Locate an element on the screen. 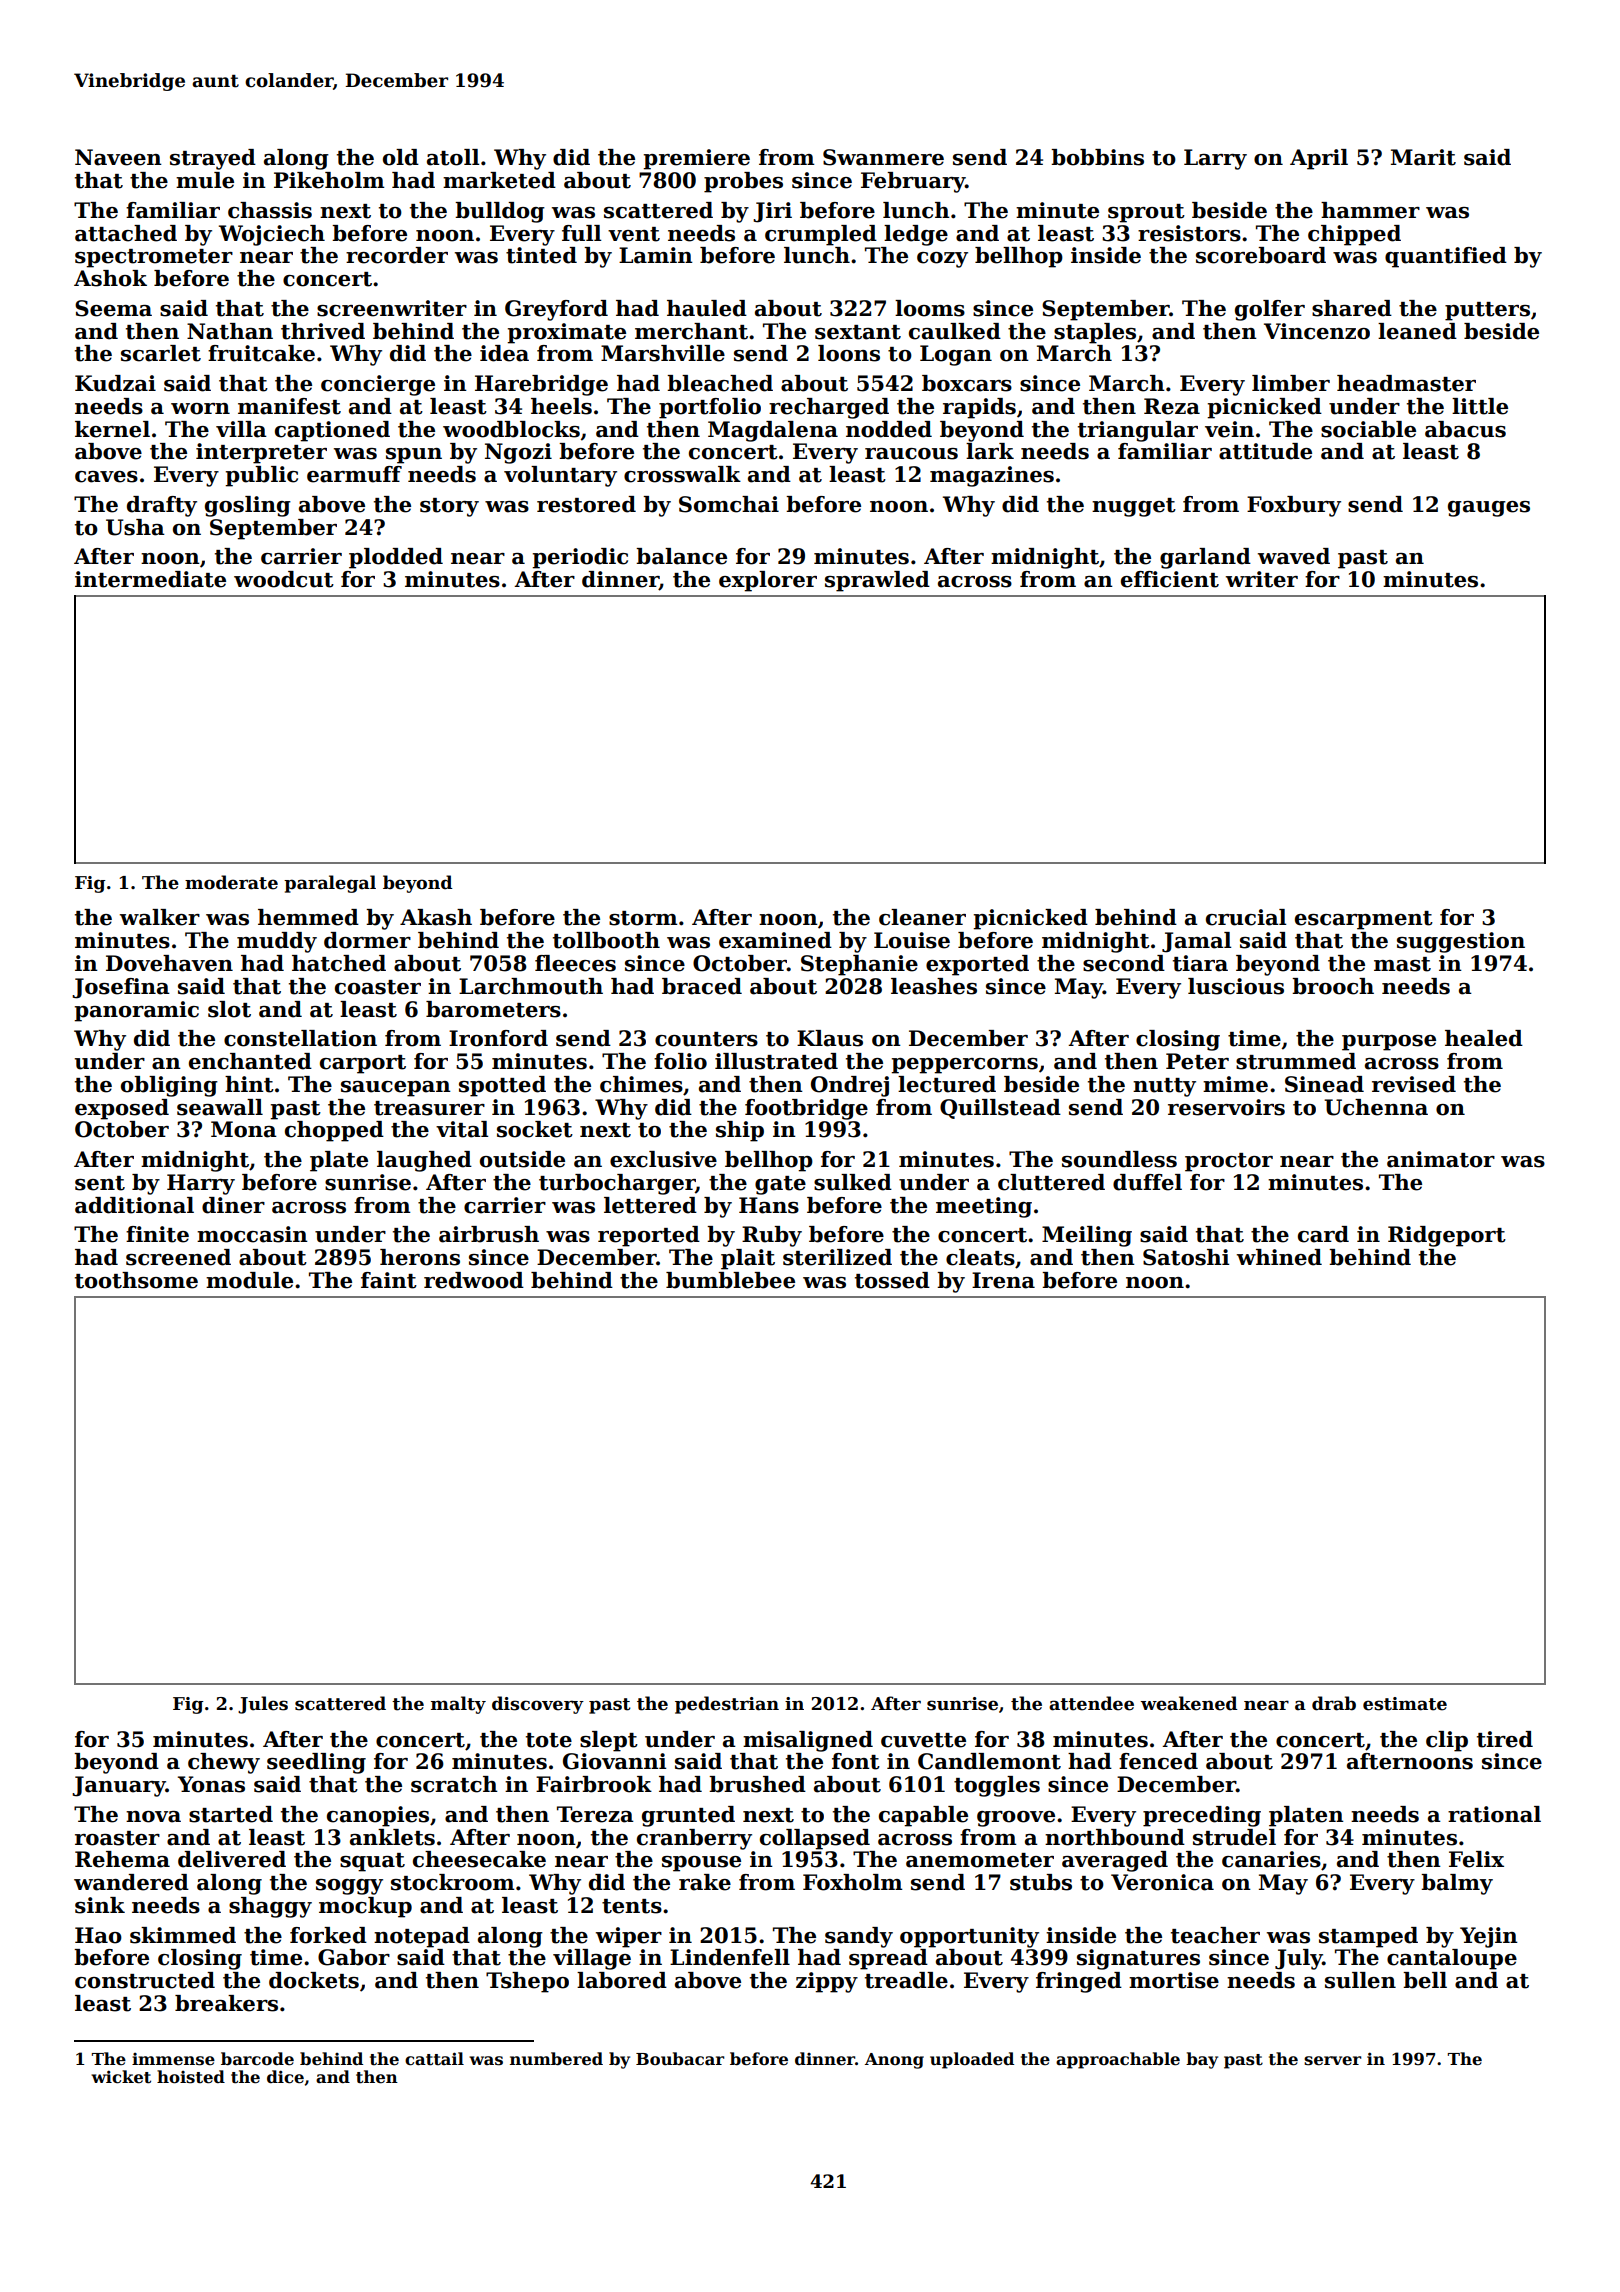 The height and width of the screenshot is (2292, 1620). nodded is located at coordinates (889, 429).
